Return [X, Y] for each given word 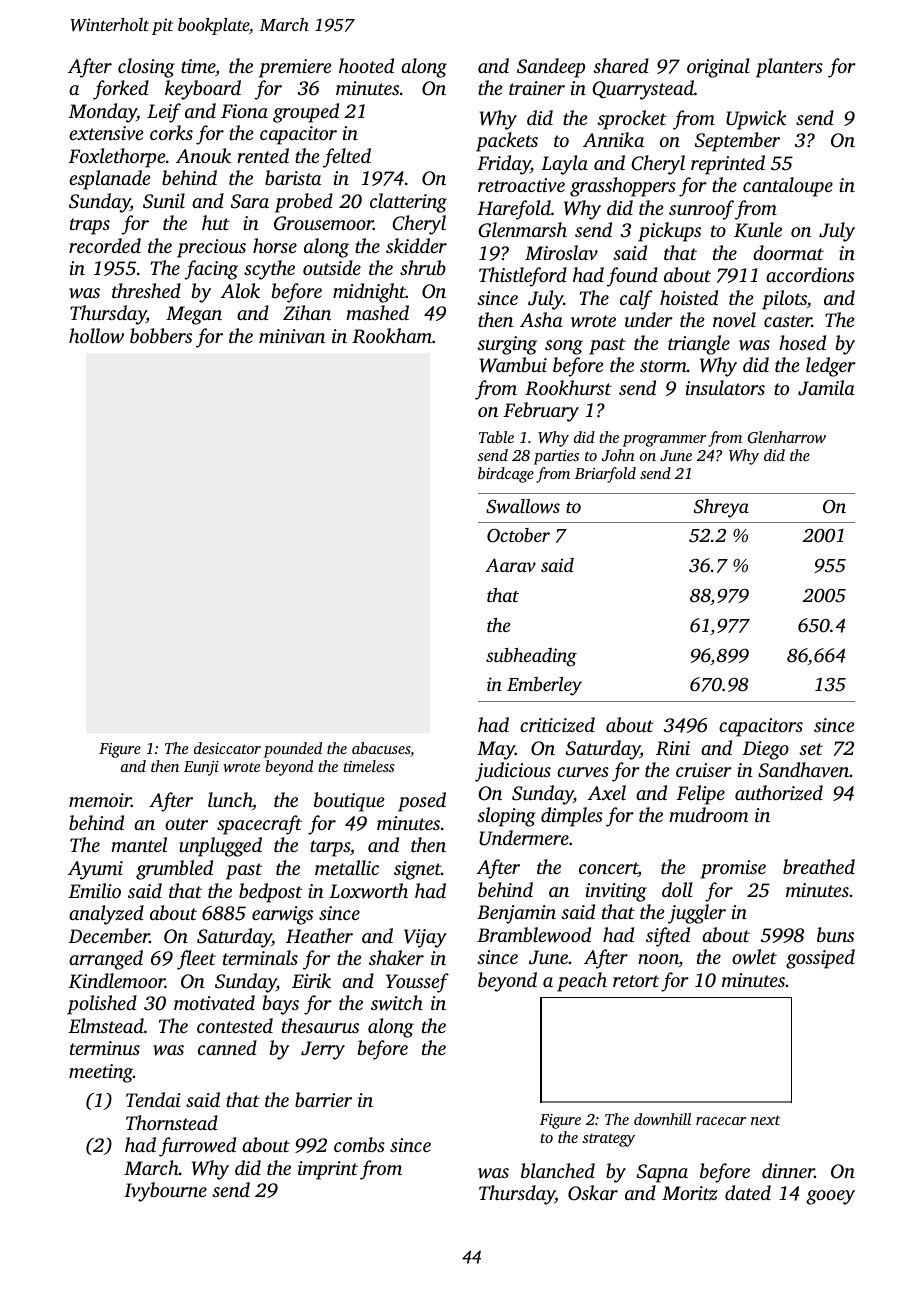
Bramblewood [534, 935]
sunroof [701, 210]
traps [90, 226]
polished [102, 1005]
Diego [765, 750]
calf [636, 300]
